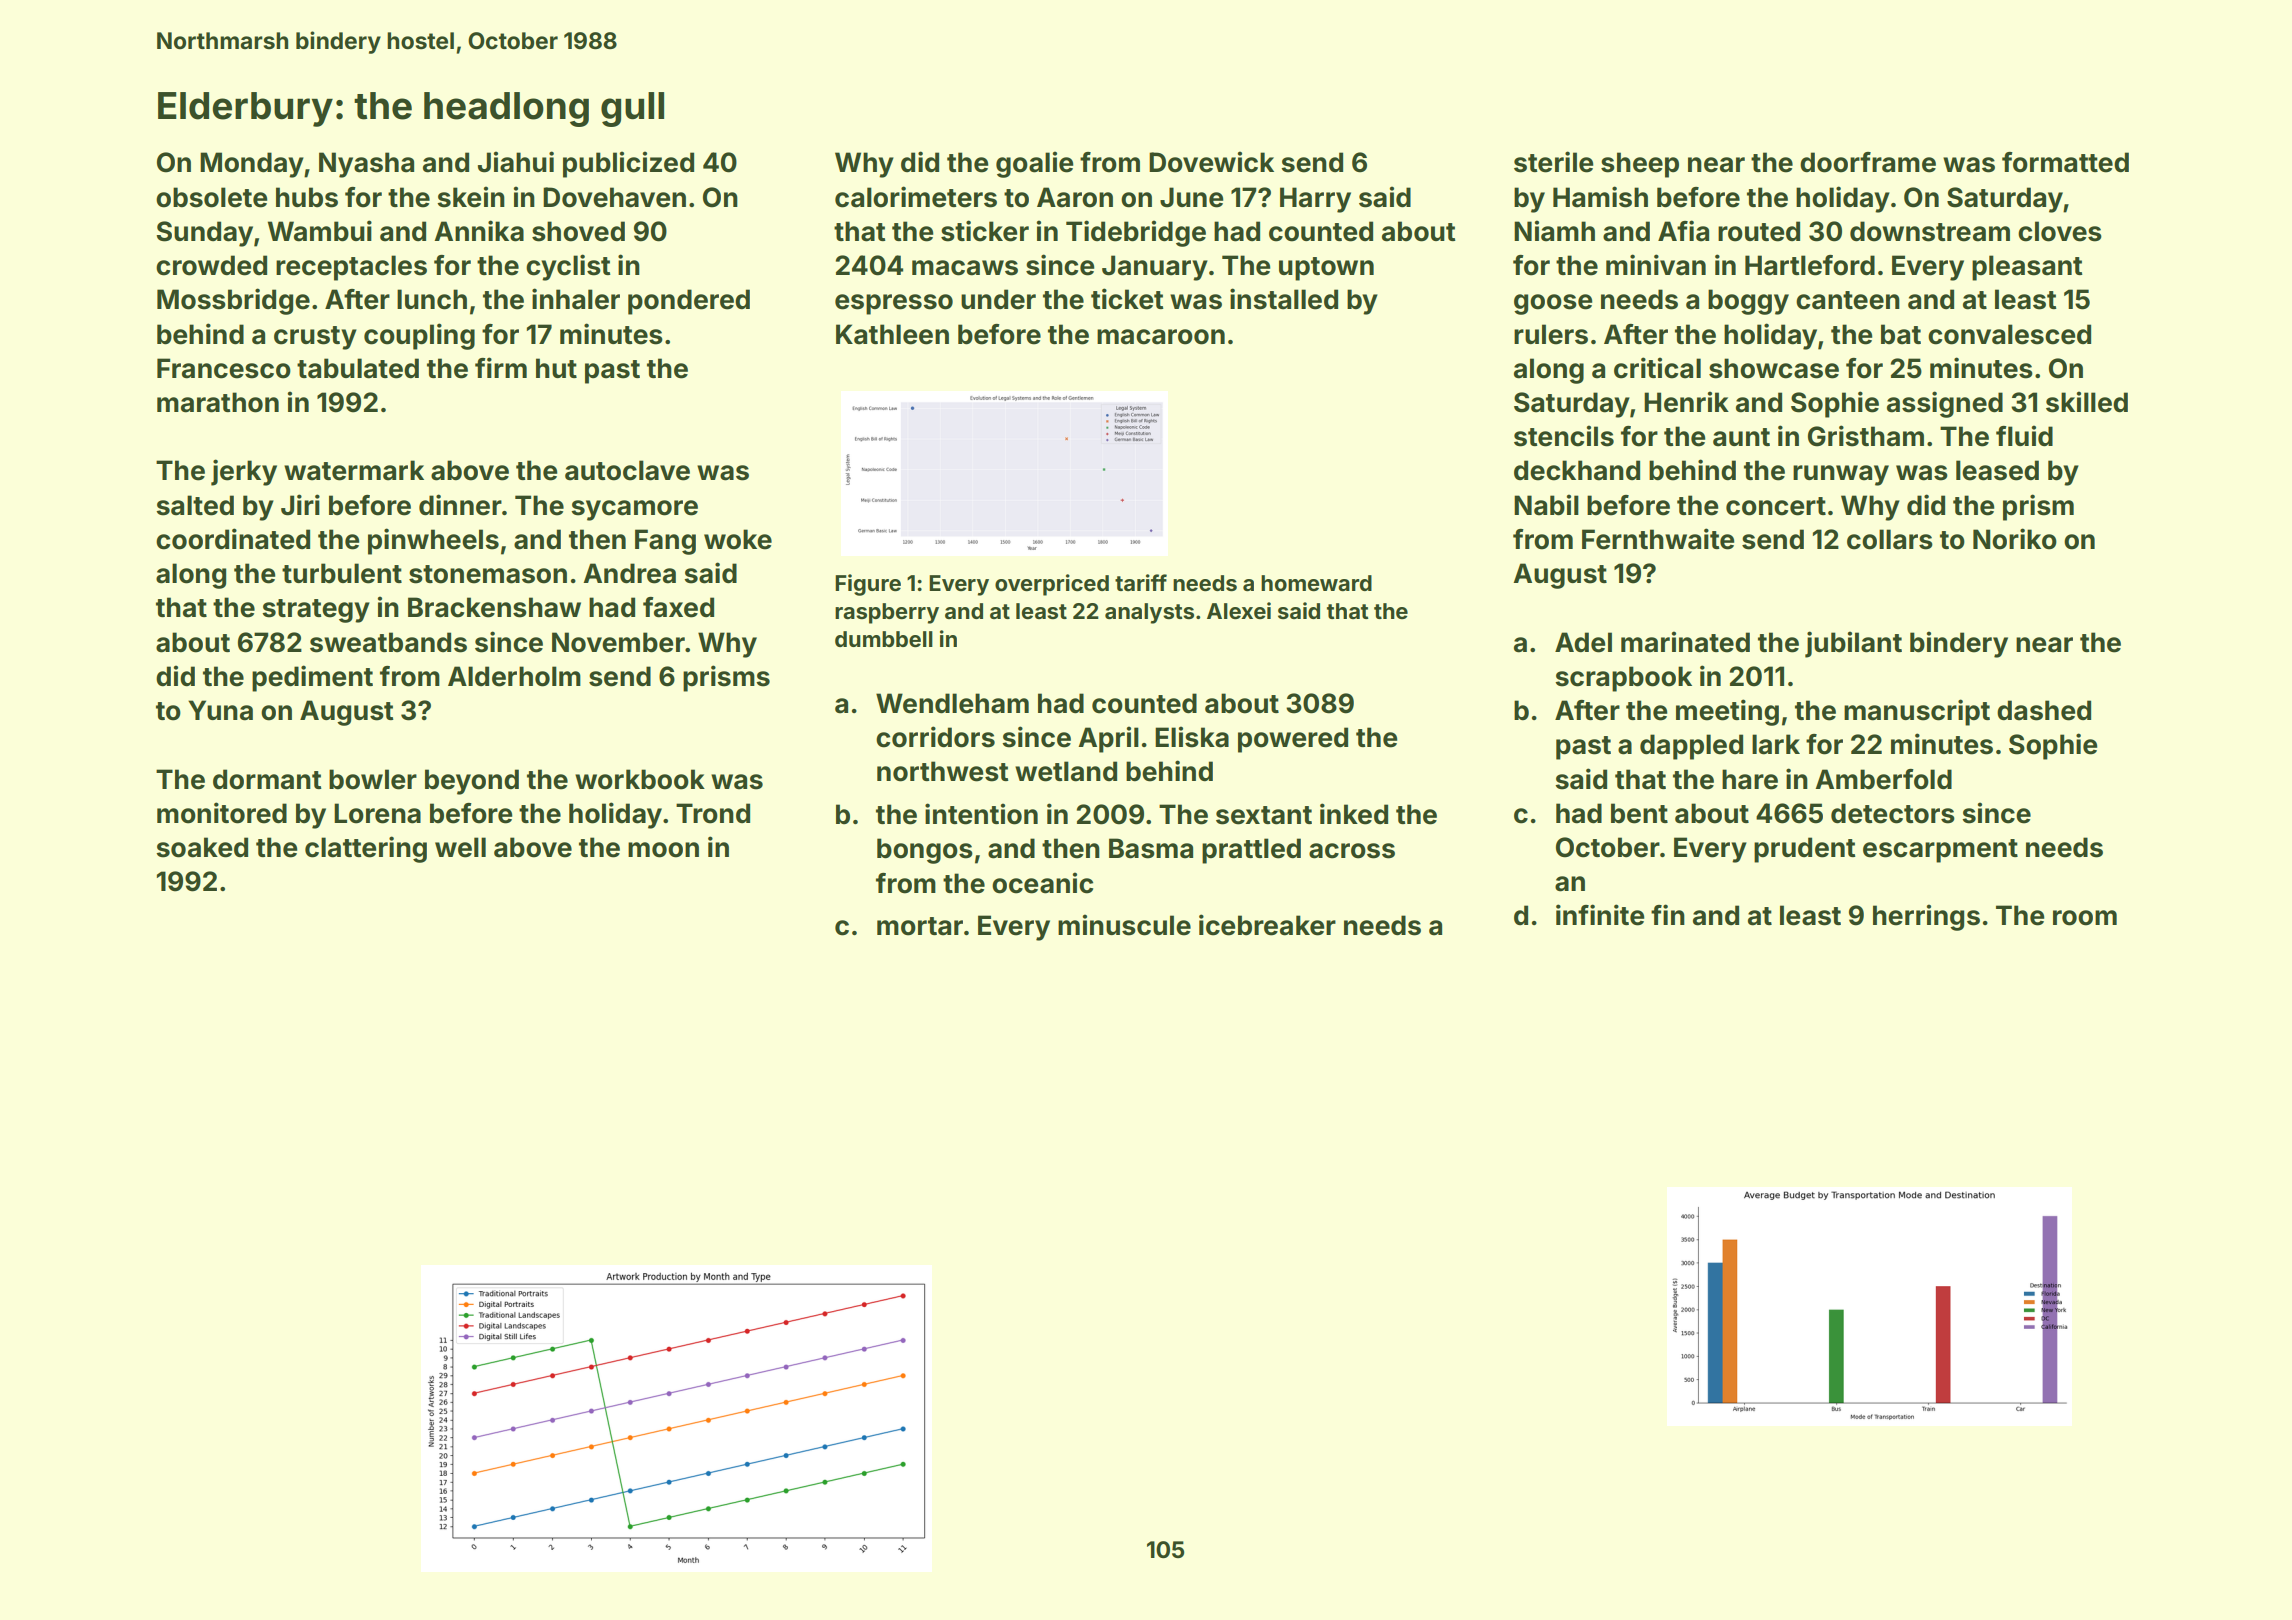 This document has height=1620, width=2292. I want to click on Nyasha, so click(366, 165).
